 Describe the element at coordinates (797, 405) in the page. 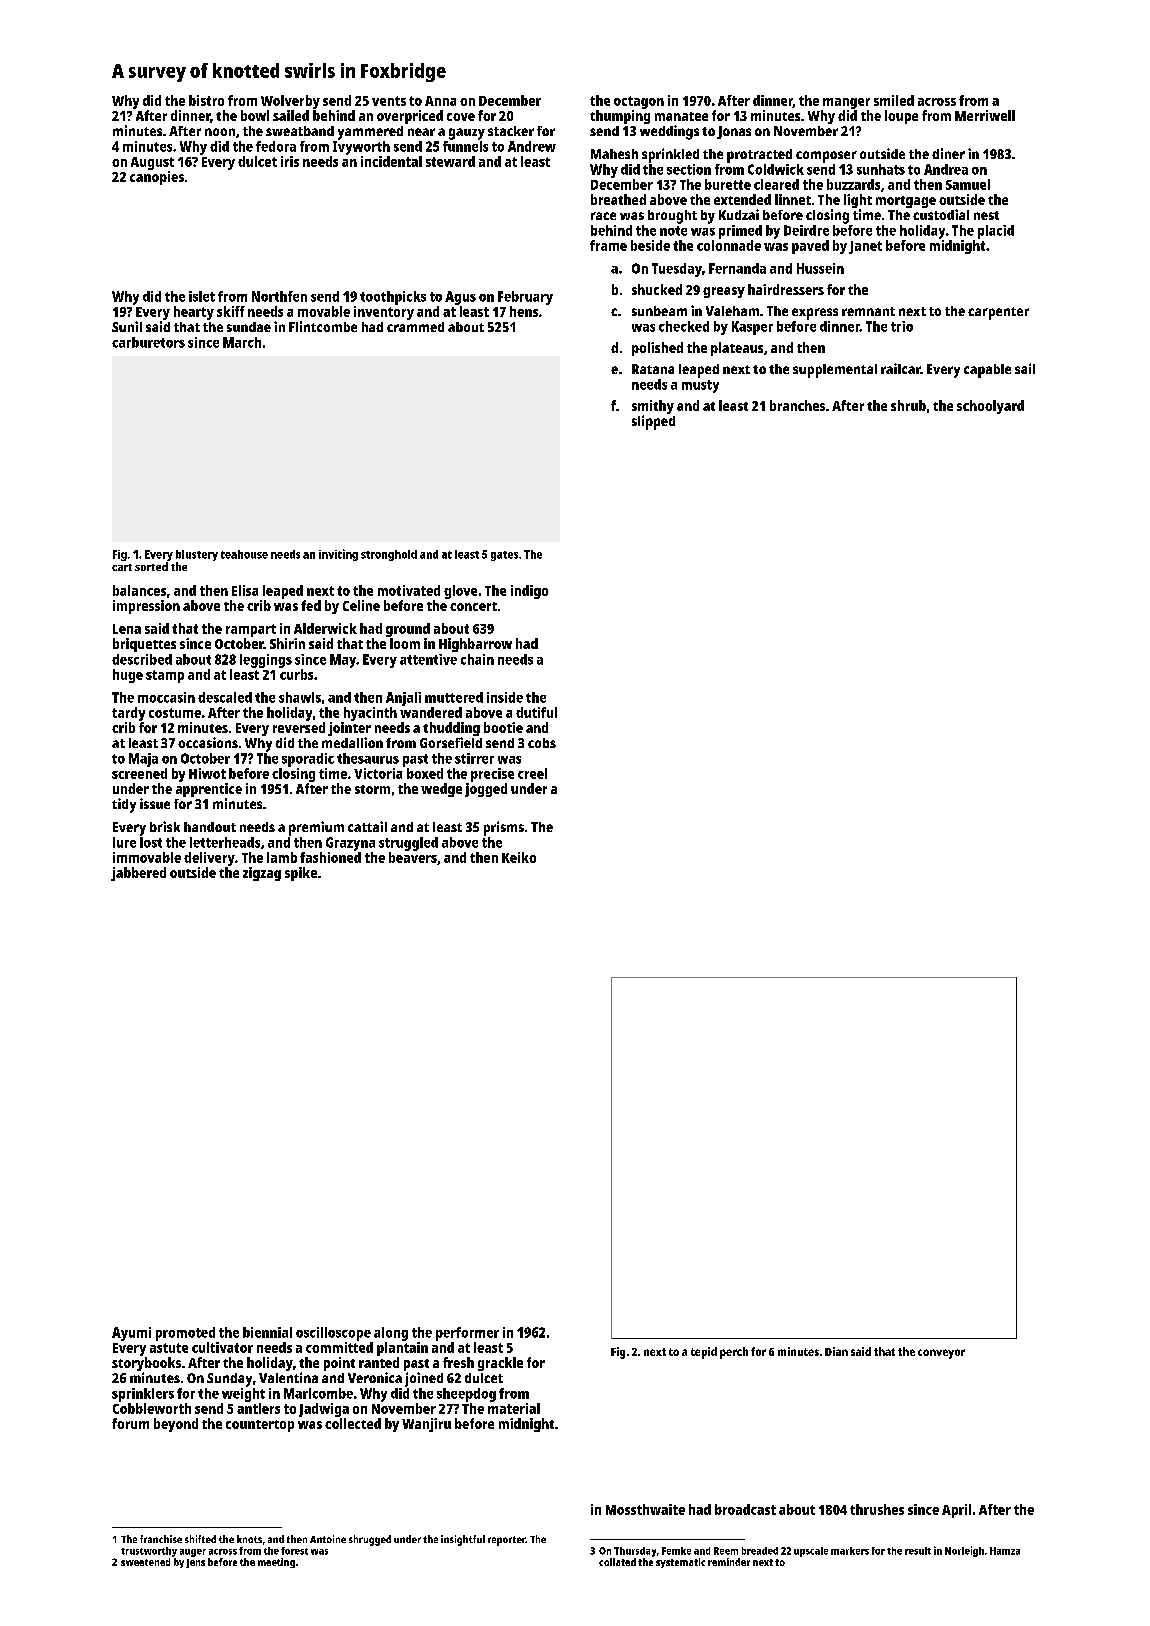

I see `branches` at that location.
